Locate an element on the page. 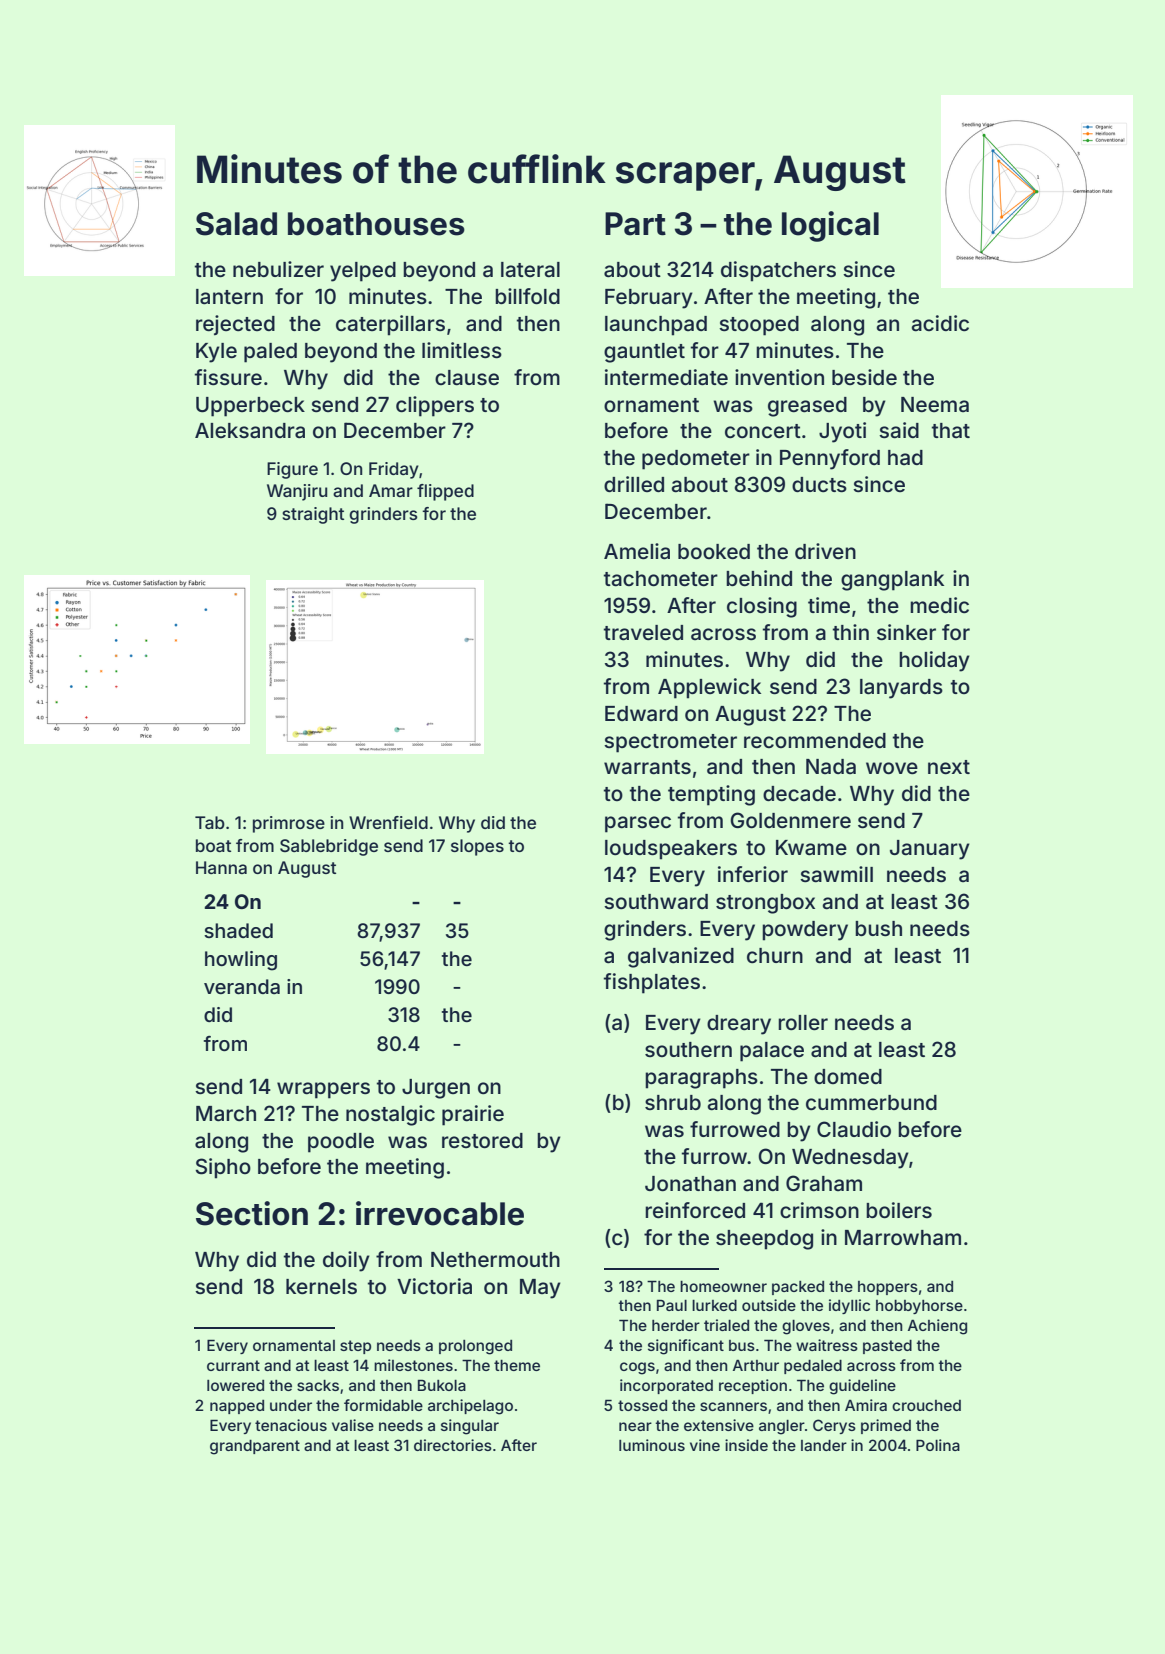  Sablebridge is located at coordinates (329, 847).
